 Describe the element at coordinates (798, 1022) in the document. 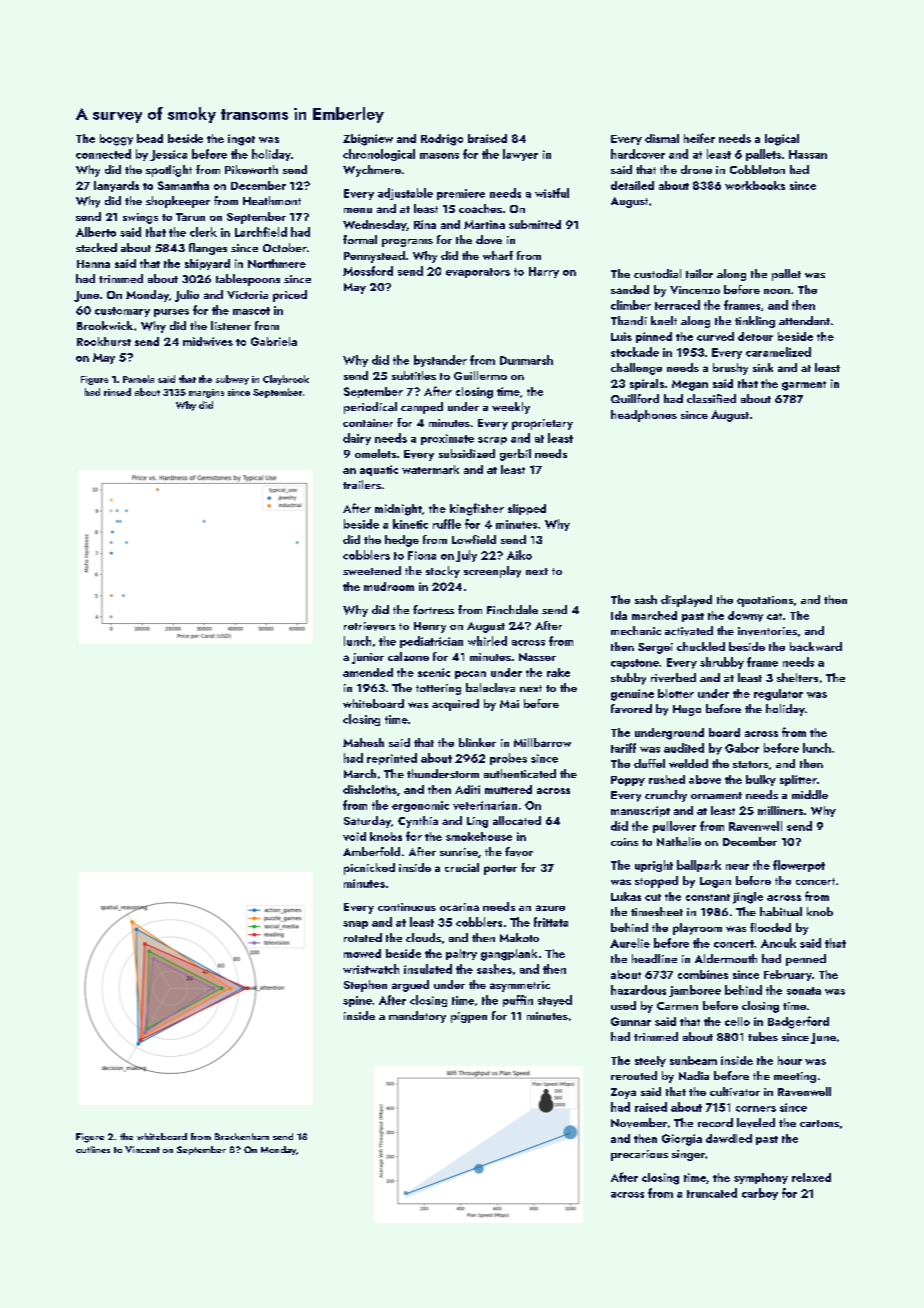

I see `Badgerford` at that location.
